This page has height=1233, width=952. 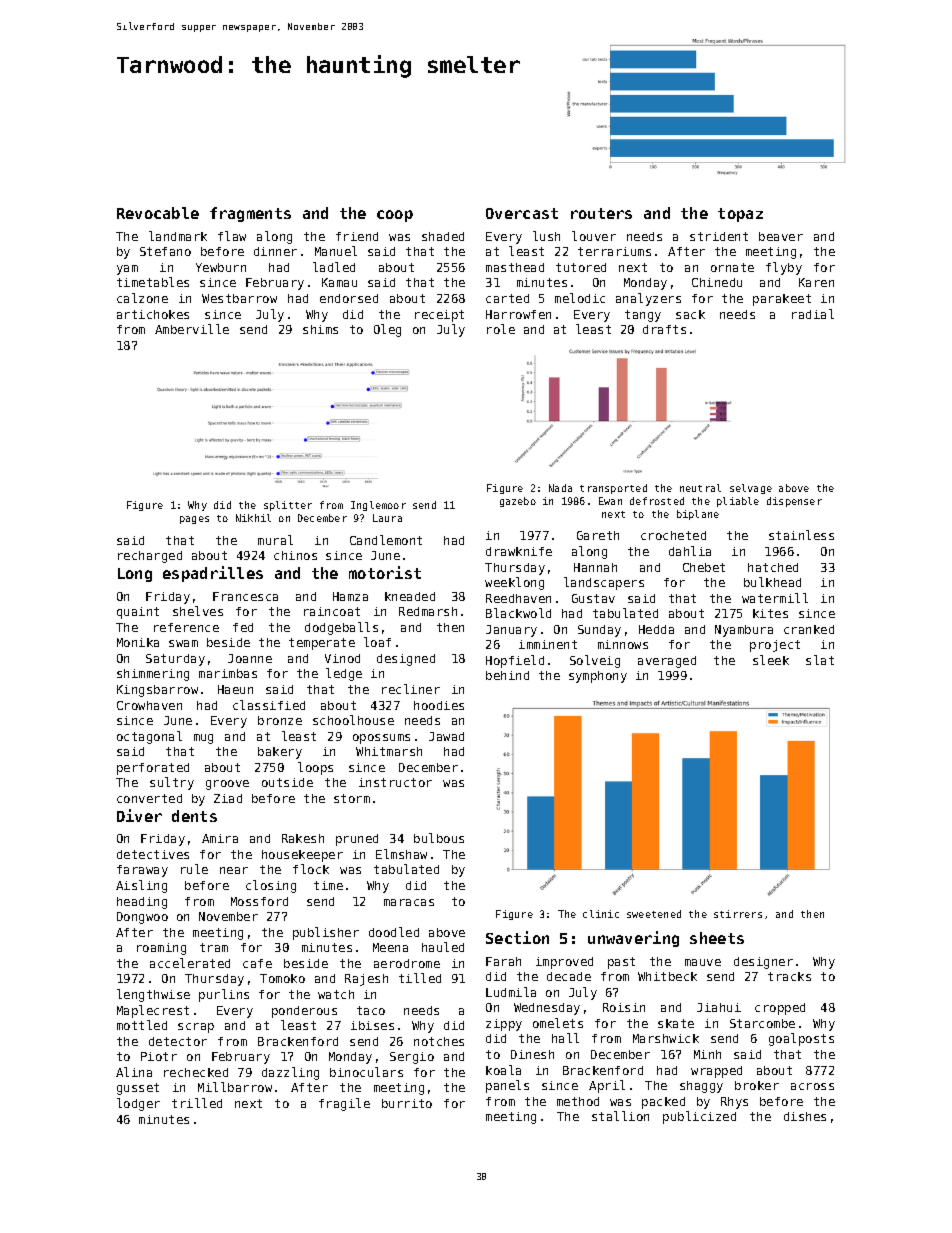 I want to click on schoolhouse, so click(x=353, y=720).
